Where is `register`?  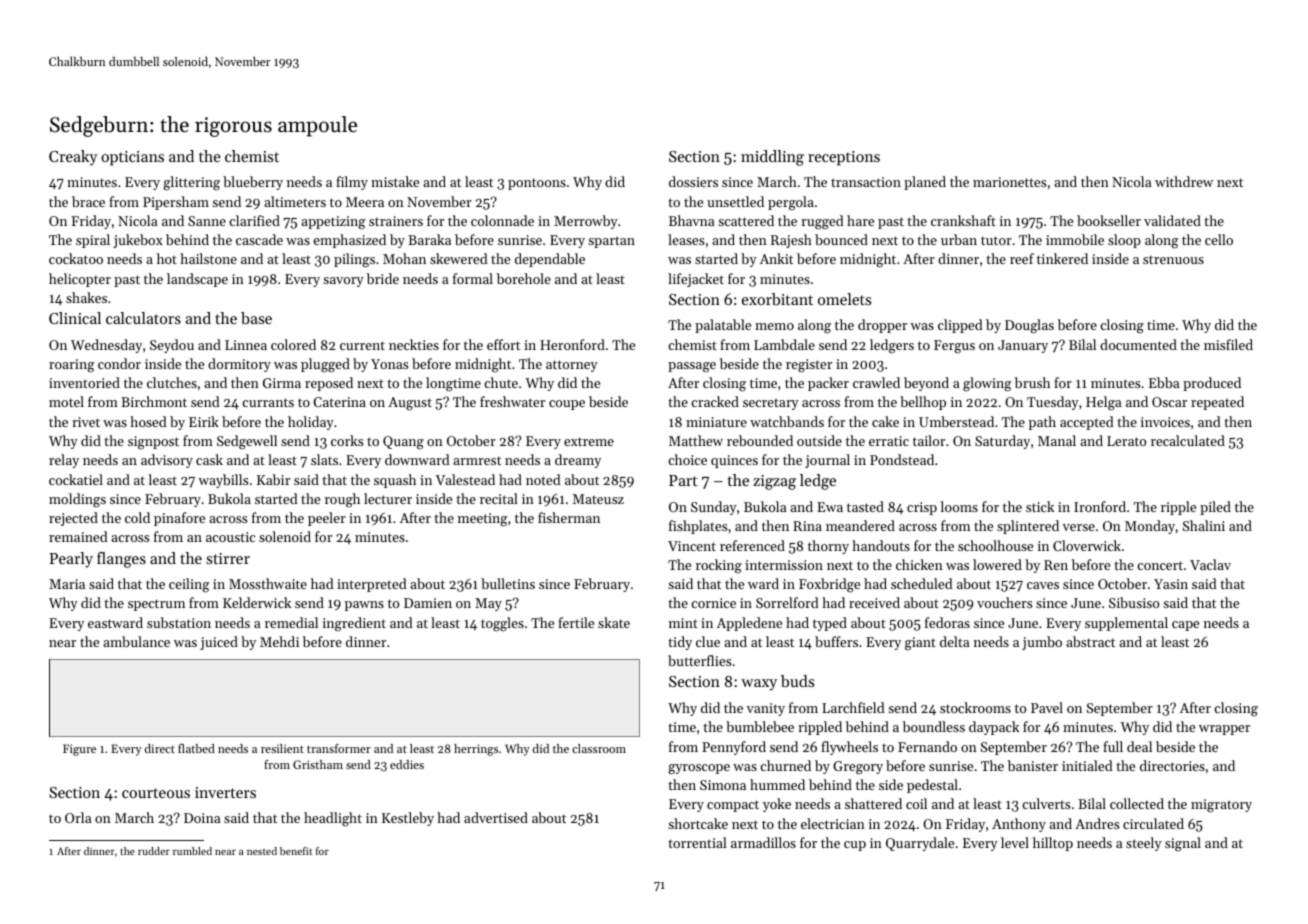
register is located at coordinates (809, 366).
